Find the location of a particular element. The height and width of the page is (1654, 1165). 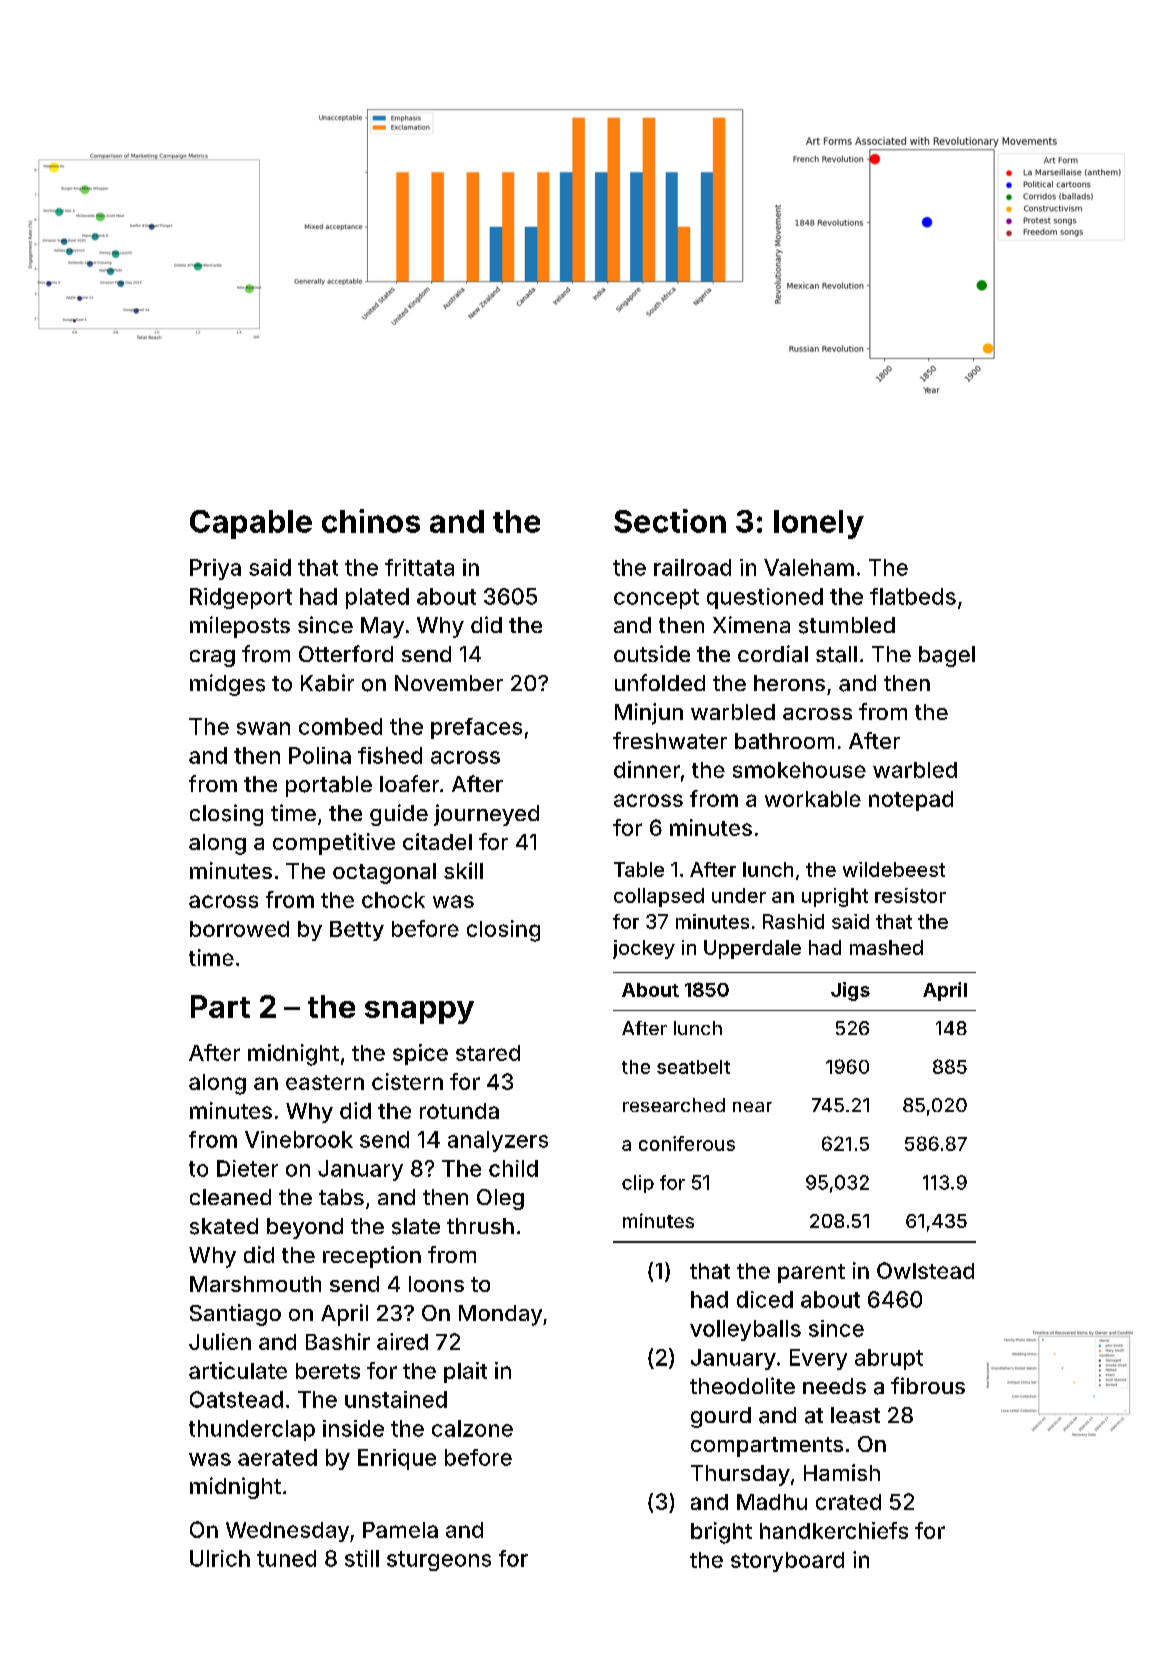

resistor is located at coordinates (910, 895).
